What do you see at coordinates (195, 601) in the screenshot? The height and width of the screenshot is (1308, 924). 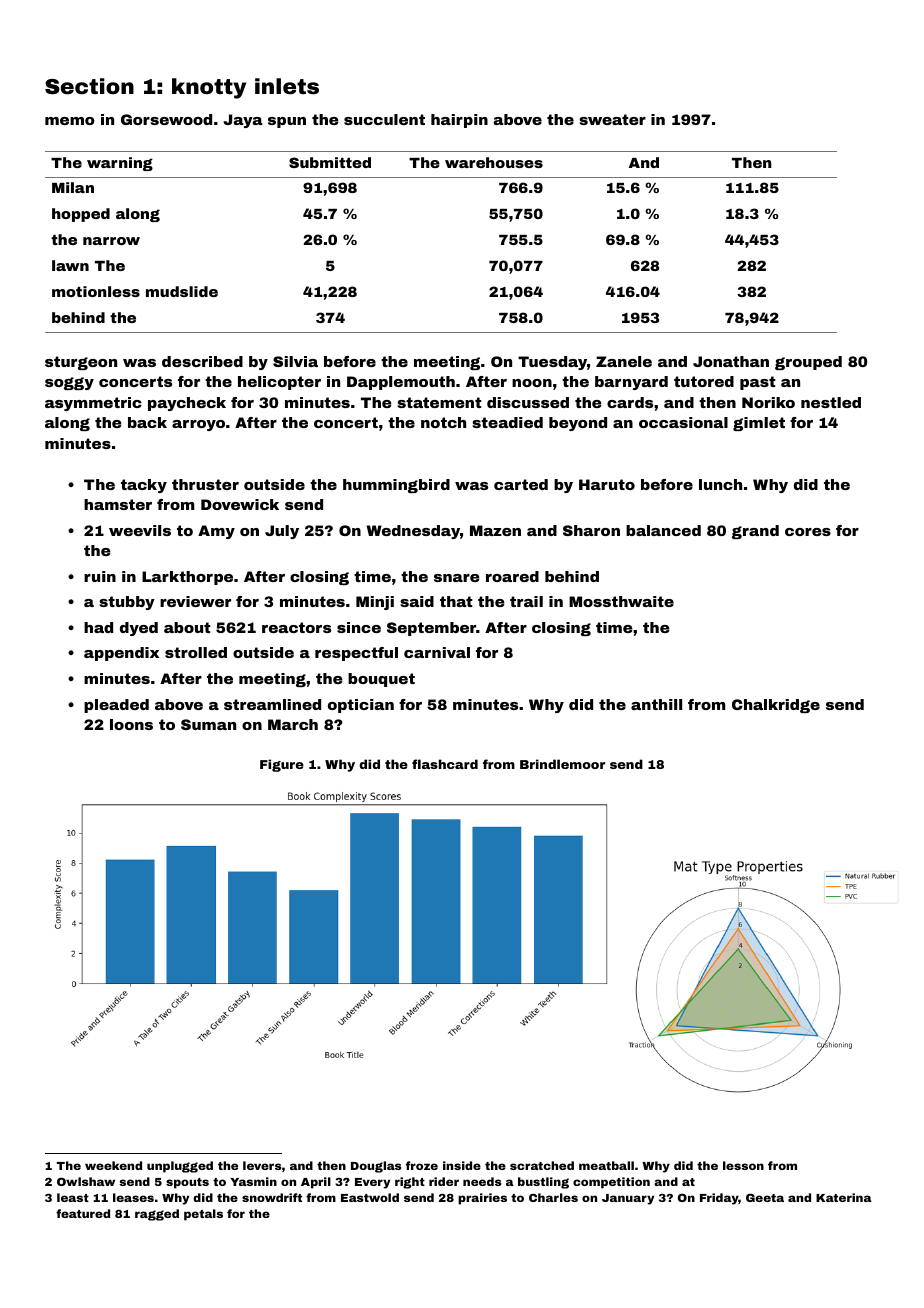 I see `reviewer` at bounding box center [195, 601].
